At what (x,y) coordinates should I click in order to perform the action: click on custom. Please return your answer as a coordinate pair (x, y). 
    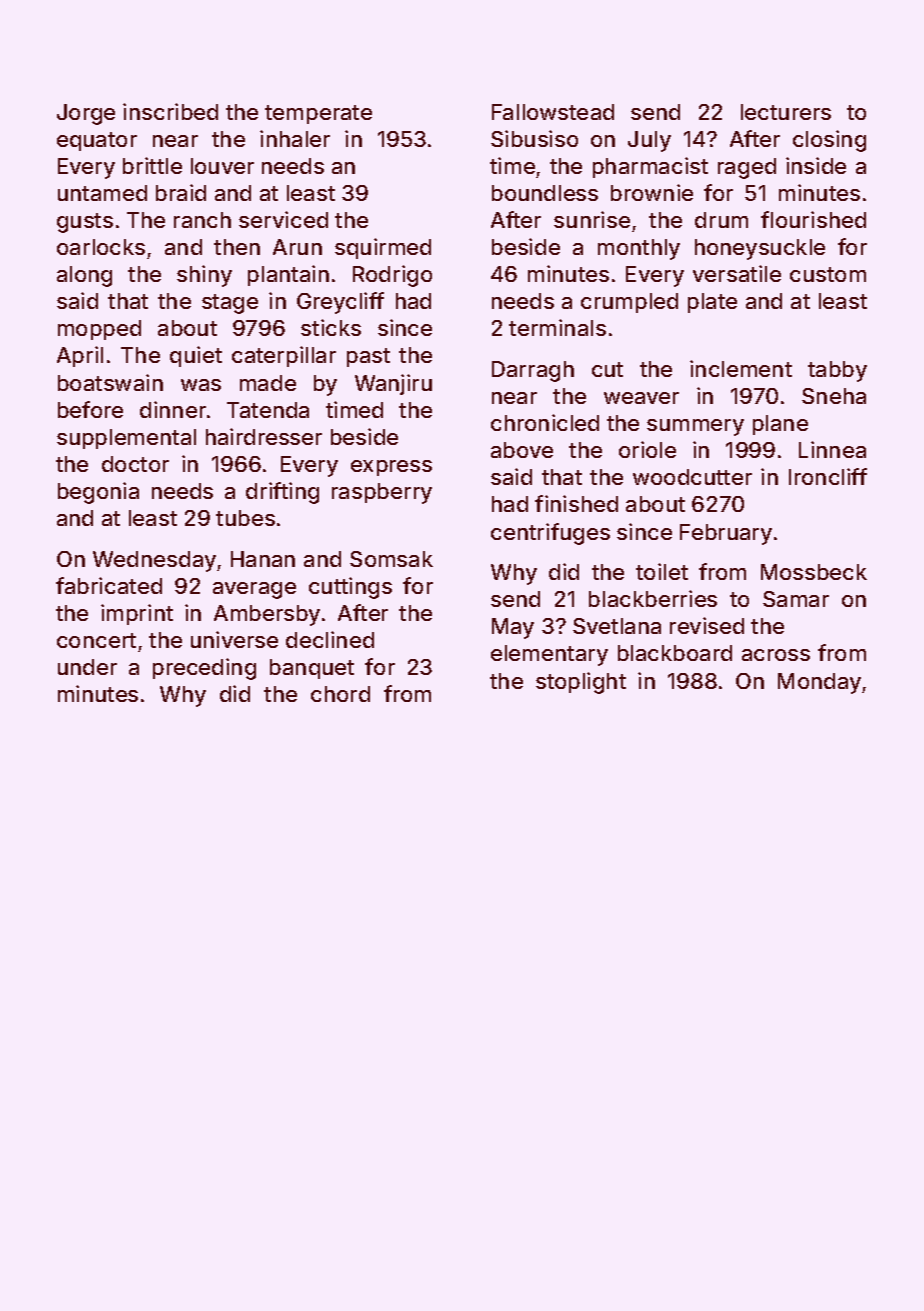
    Looking at the image, I should click on (828, 274).
